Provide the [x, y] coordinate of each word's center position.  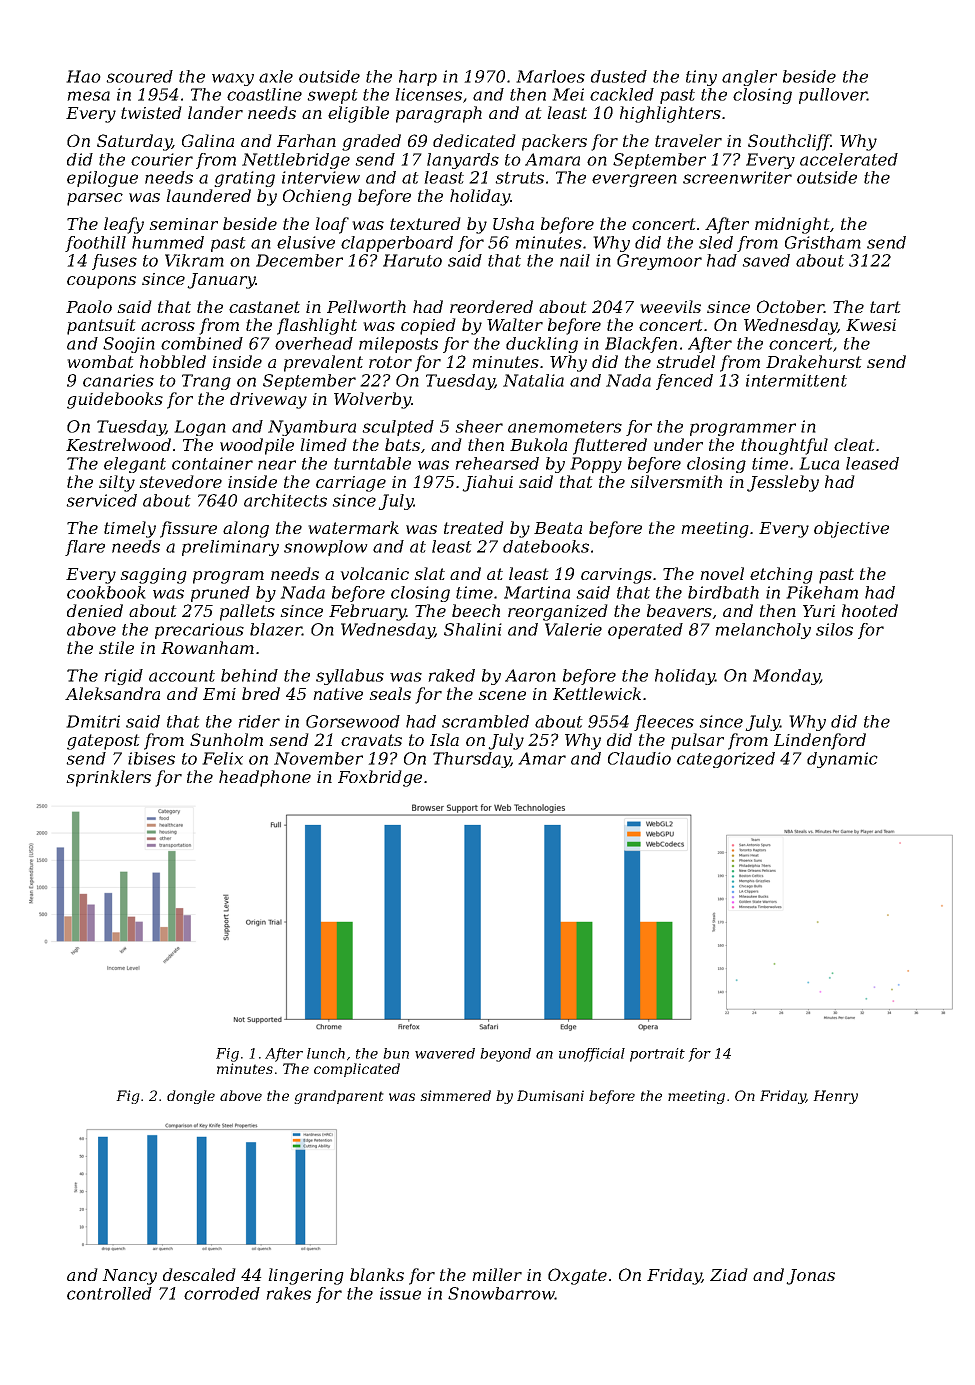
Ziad [729, 1274]
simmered [455, 1095]
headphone [265, 778]
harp [418, 78]
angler [749, 78]
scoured [139, 76]
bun [396, 1053]
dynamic [842, 760]
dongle [191, 1097]
